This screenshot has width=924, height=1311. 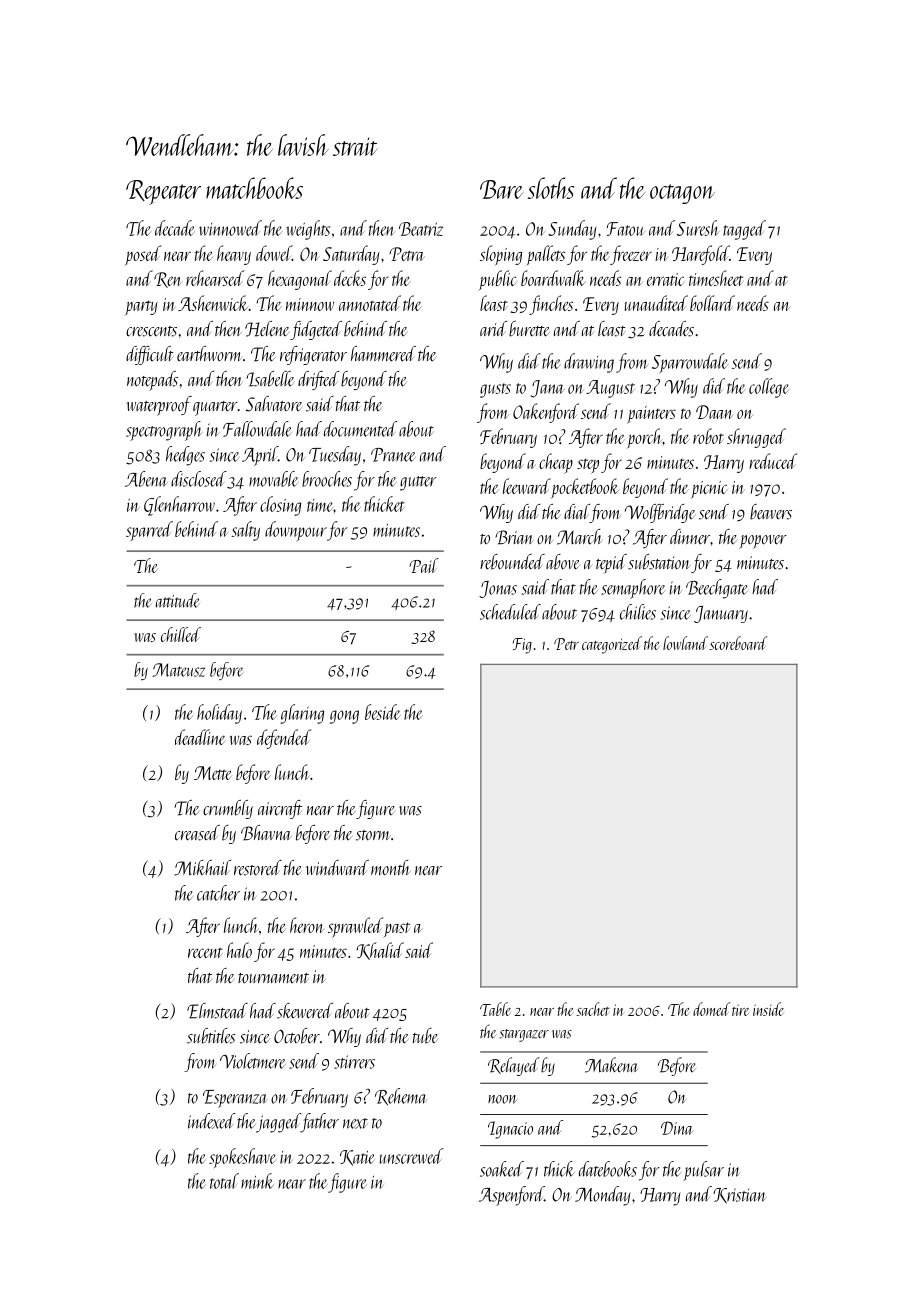 What do you see at coordinates (270, 379) in the screenshot?
I see `Isabelle` at bounding box center [270, 379].
